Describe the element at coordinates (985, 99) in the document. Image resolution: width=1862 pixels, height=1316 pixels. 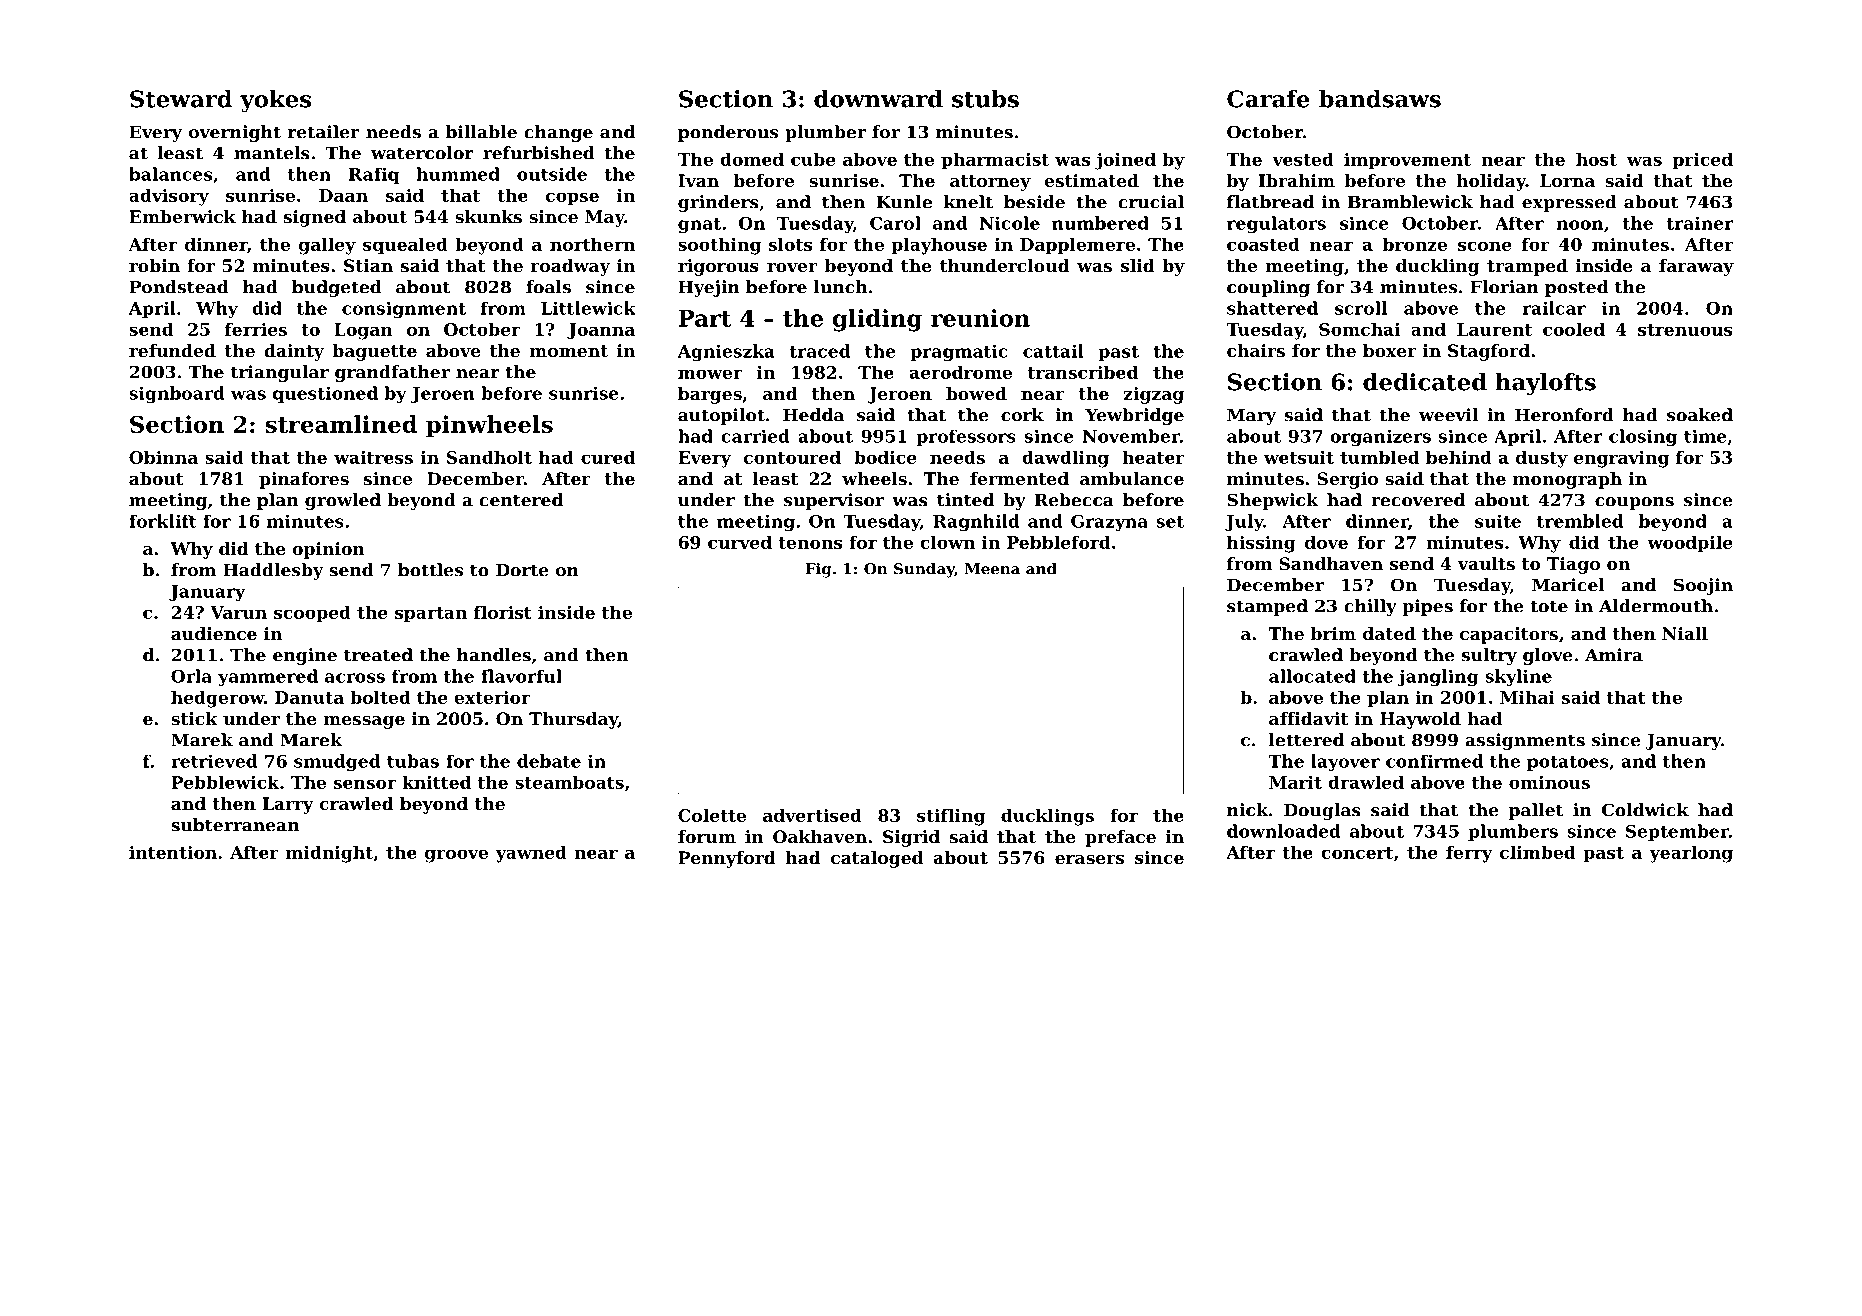
I see `stubs` at that location.
